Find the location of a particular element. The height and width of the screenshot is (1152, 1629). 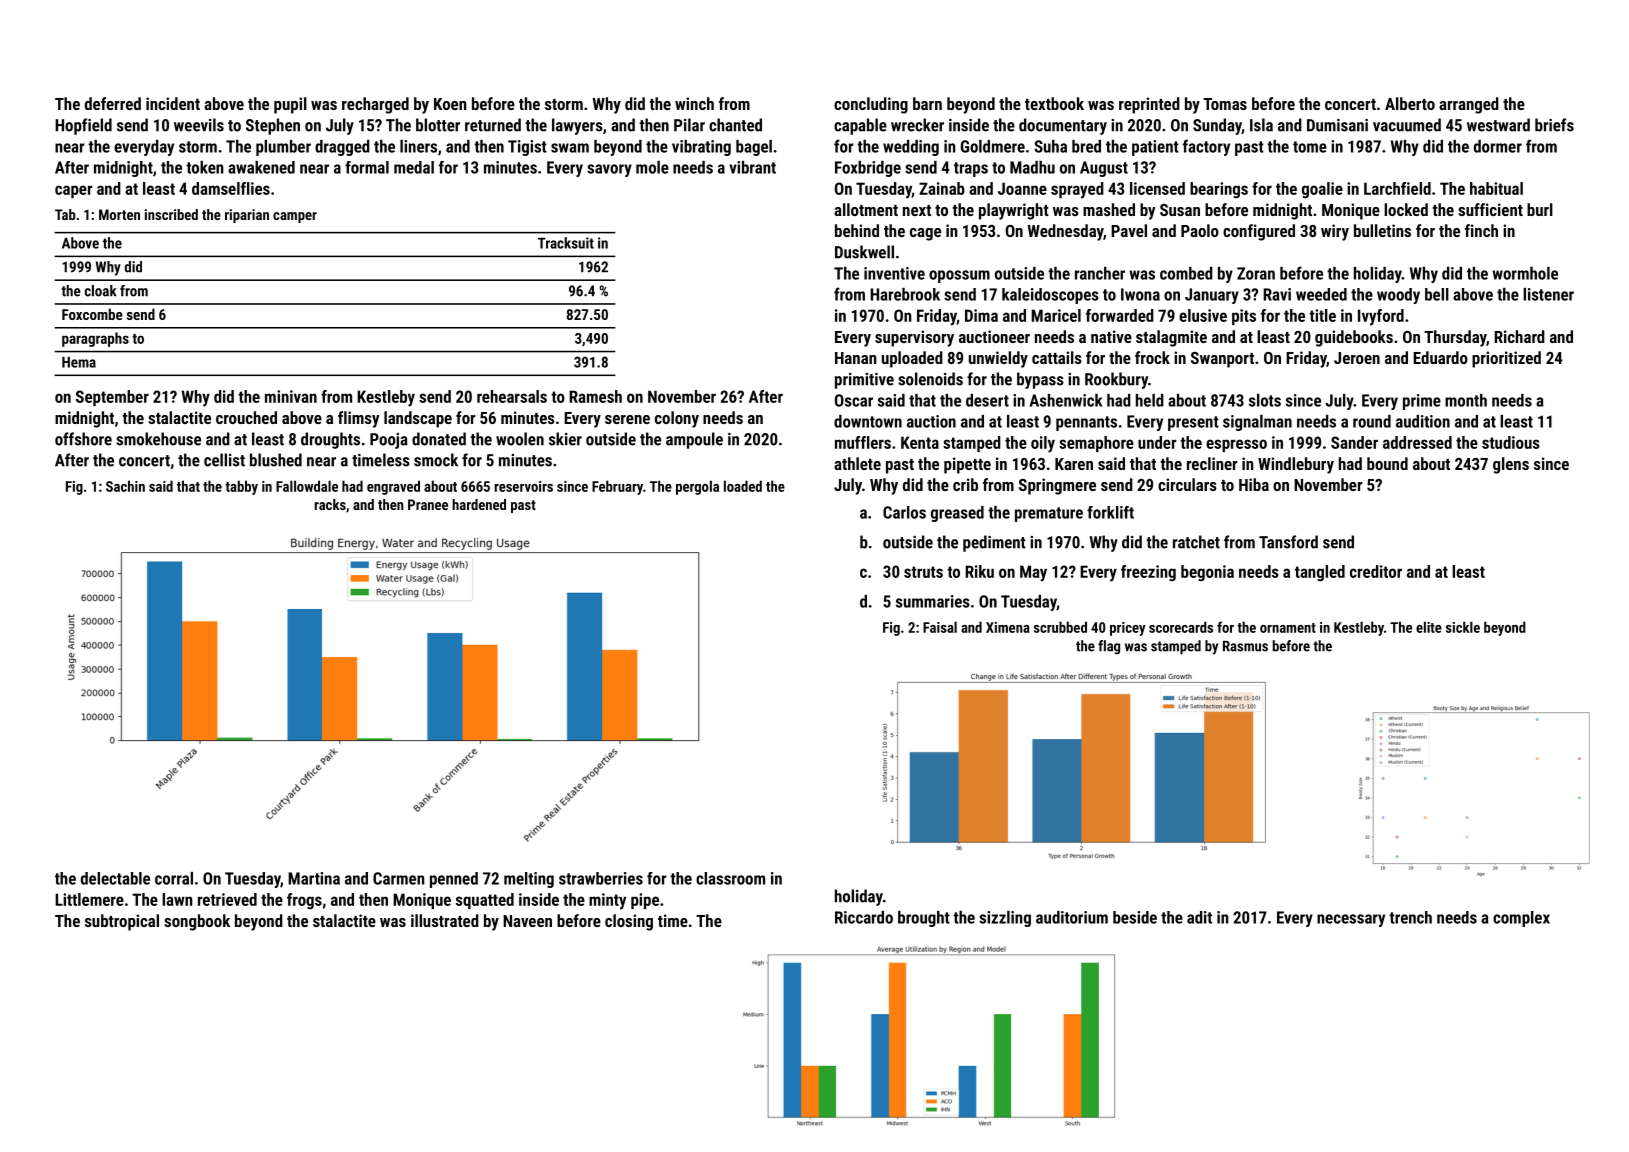

Hema is located at coordinates (79, 362).
